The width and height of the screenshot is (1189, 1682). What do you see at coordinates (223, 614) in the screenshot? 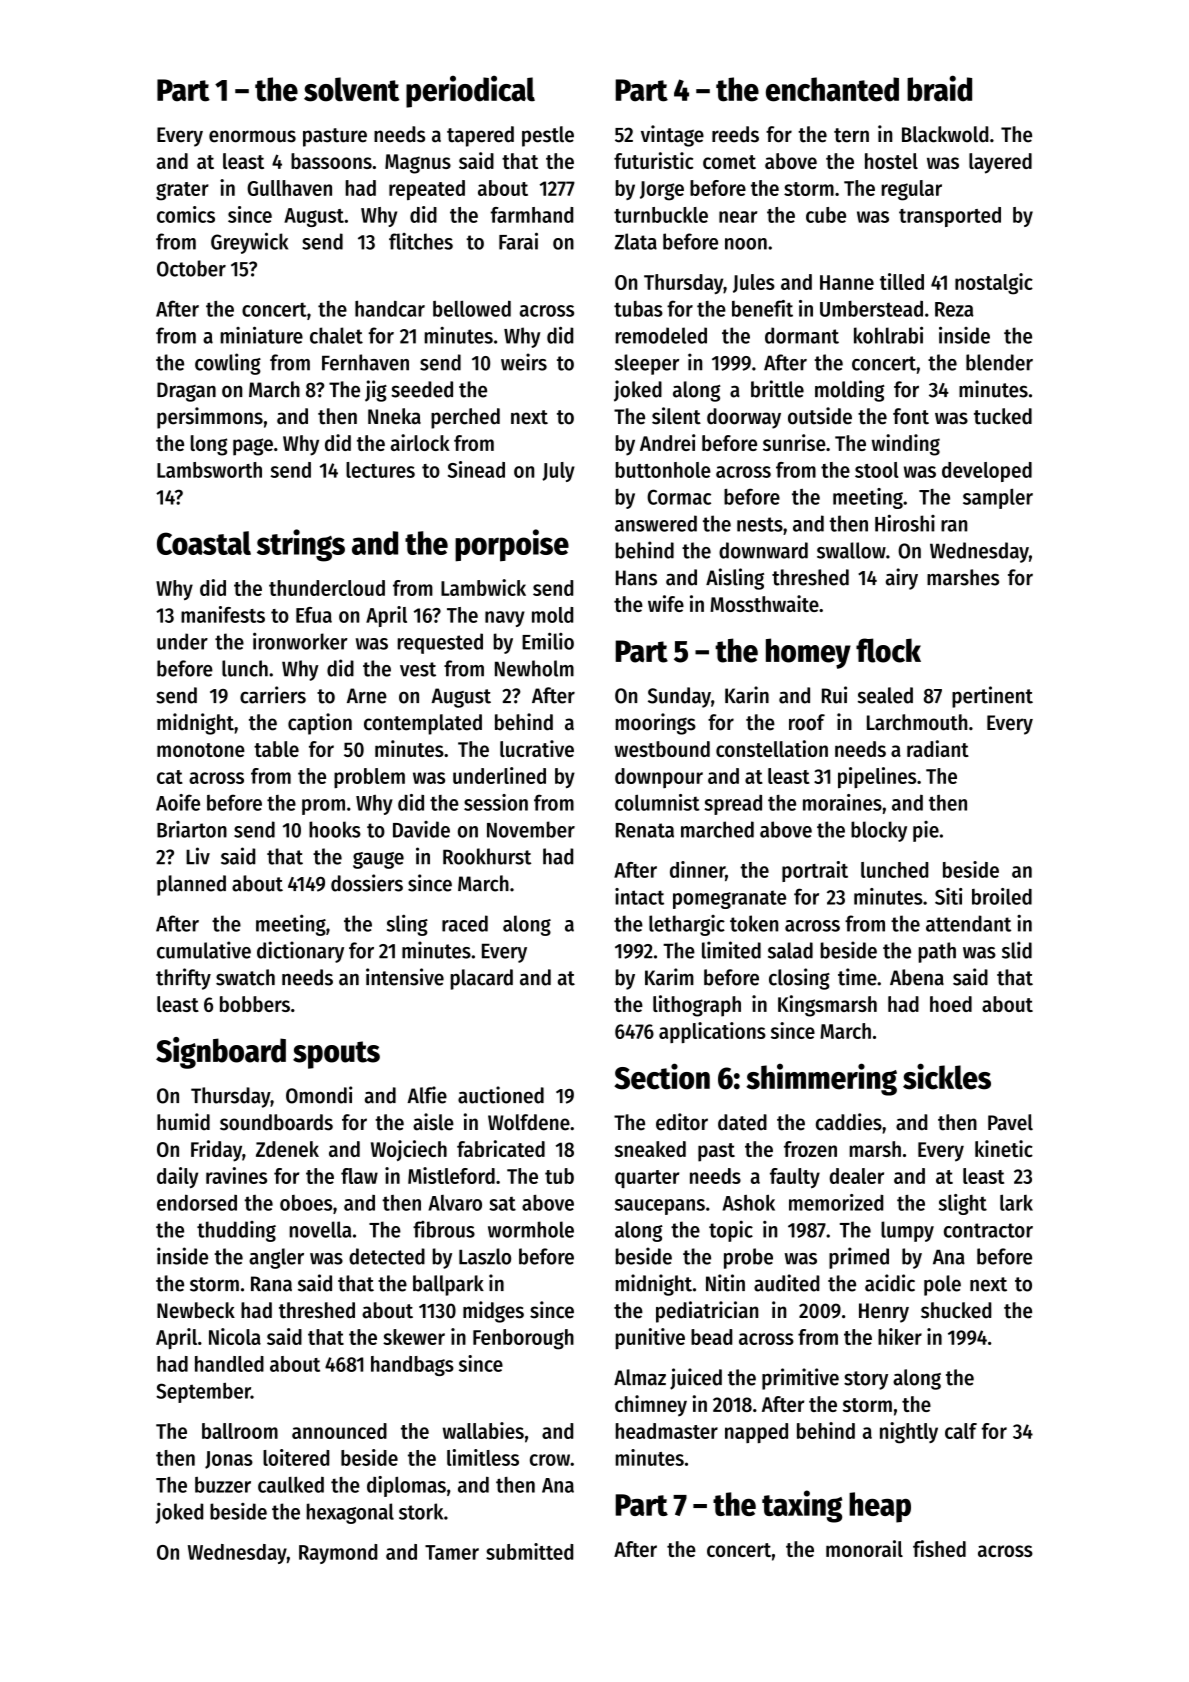
I see `manifests` at bounding box center [223, 614].
